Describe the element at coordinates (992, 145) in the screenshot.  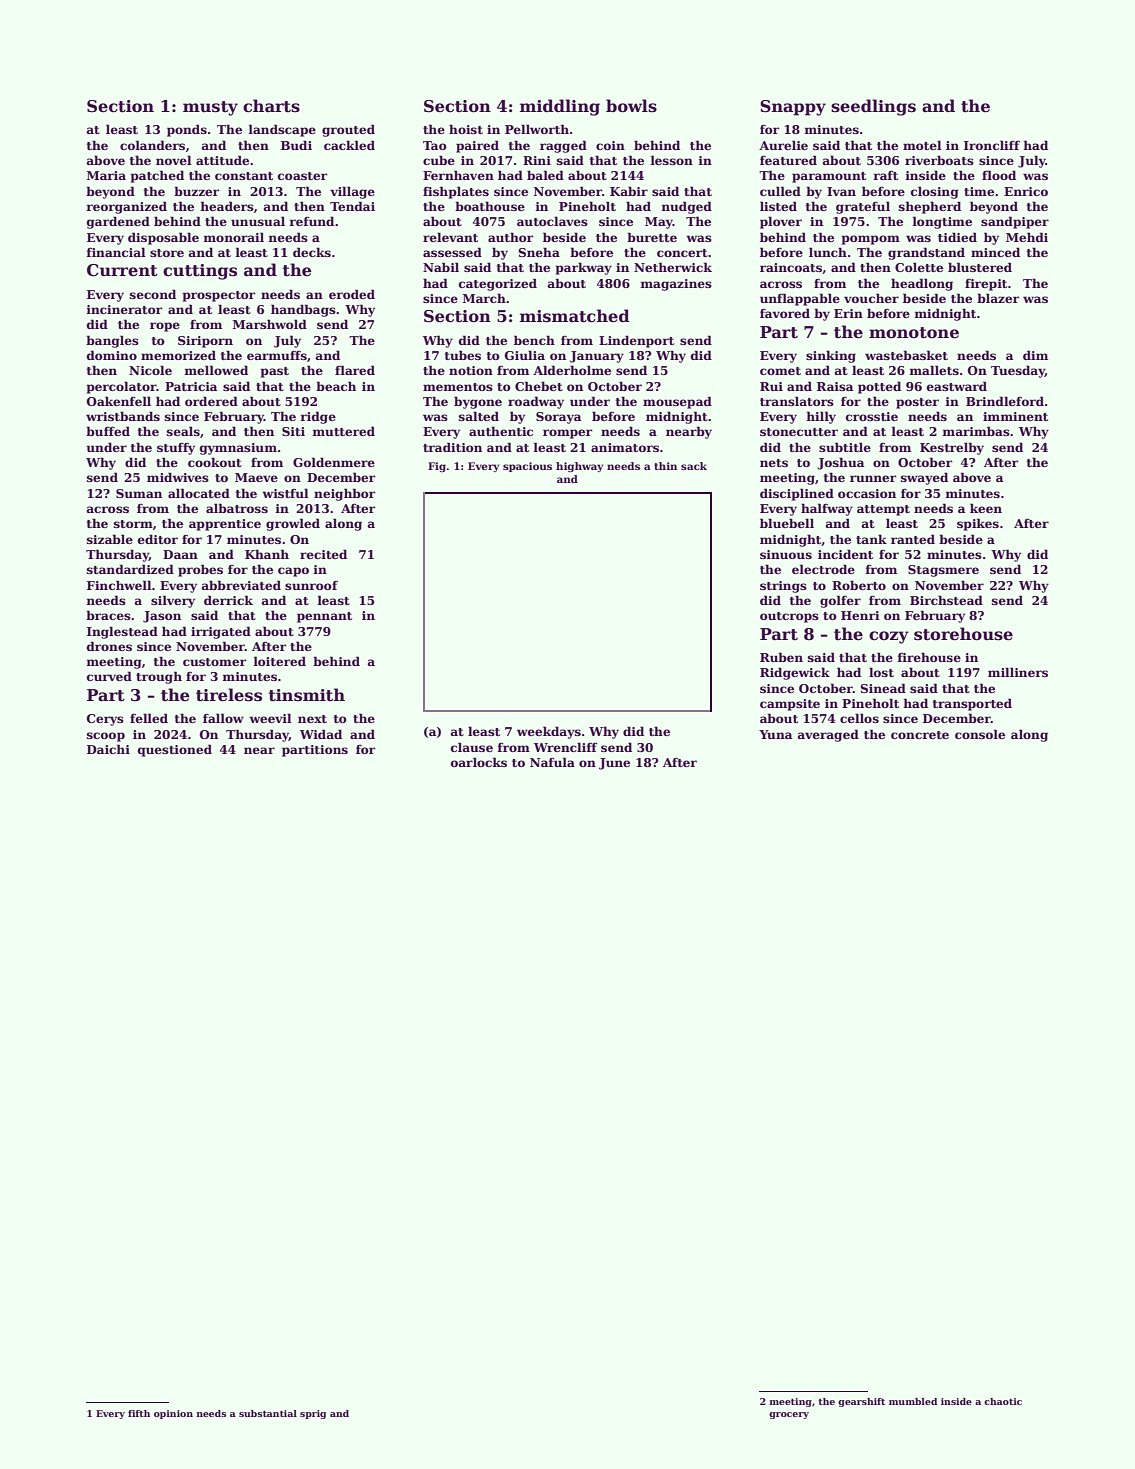
I see `Ironcliff` at that location.
